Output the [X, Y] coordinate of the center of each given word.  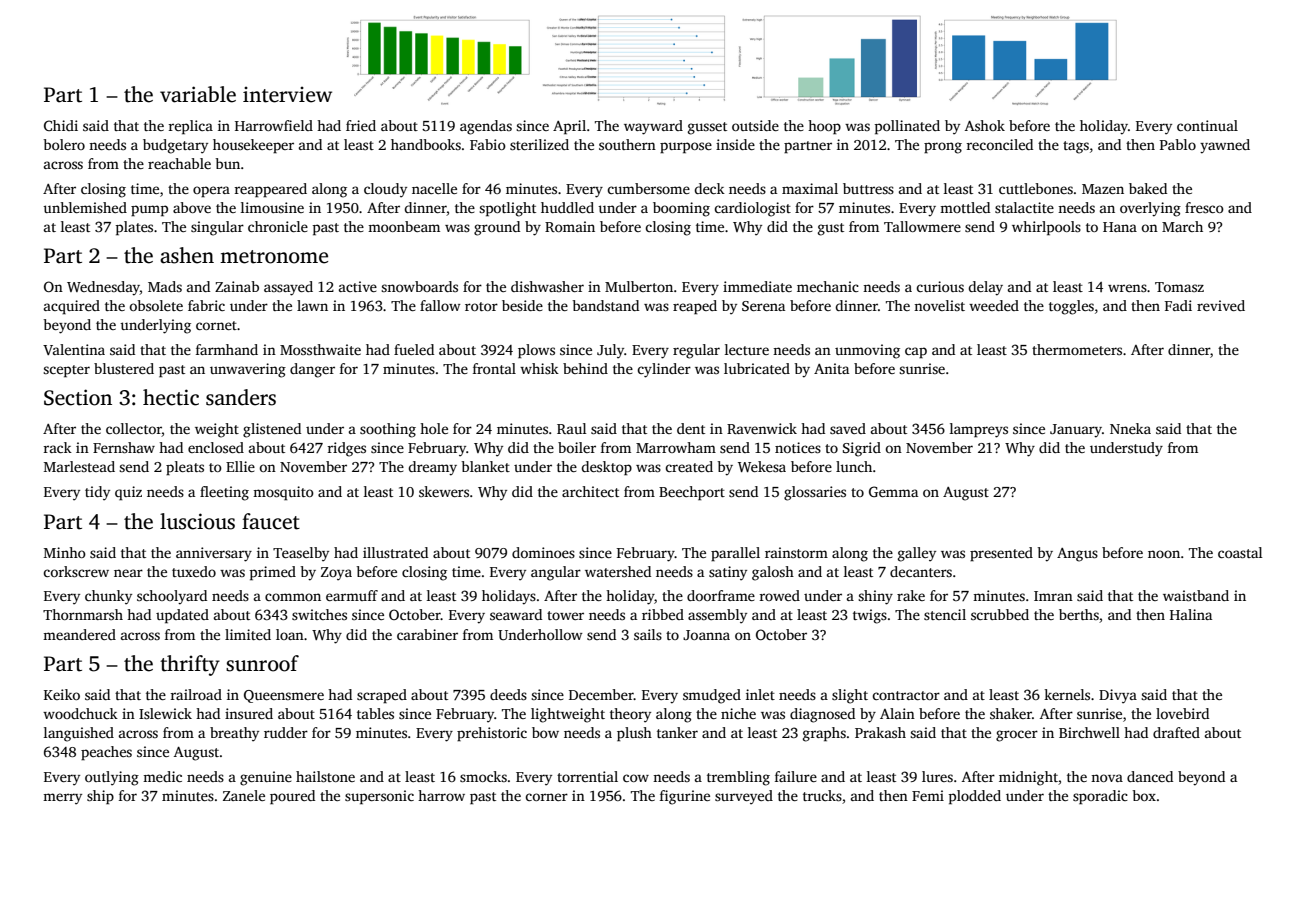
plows [536, 351]
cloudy [385, 190]
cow [636, 778]
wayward [653, 127]
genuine [266, 778]
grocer [1017, 736]
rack [58, 447]
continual [1207, 125]
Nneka [1130, 428]
